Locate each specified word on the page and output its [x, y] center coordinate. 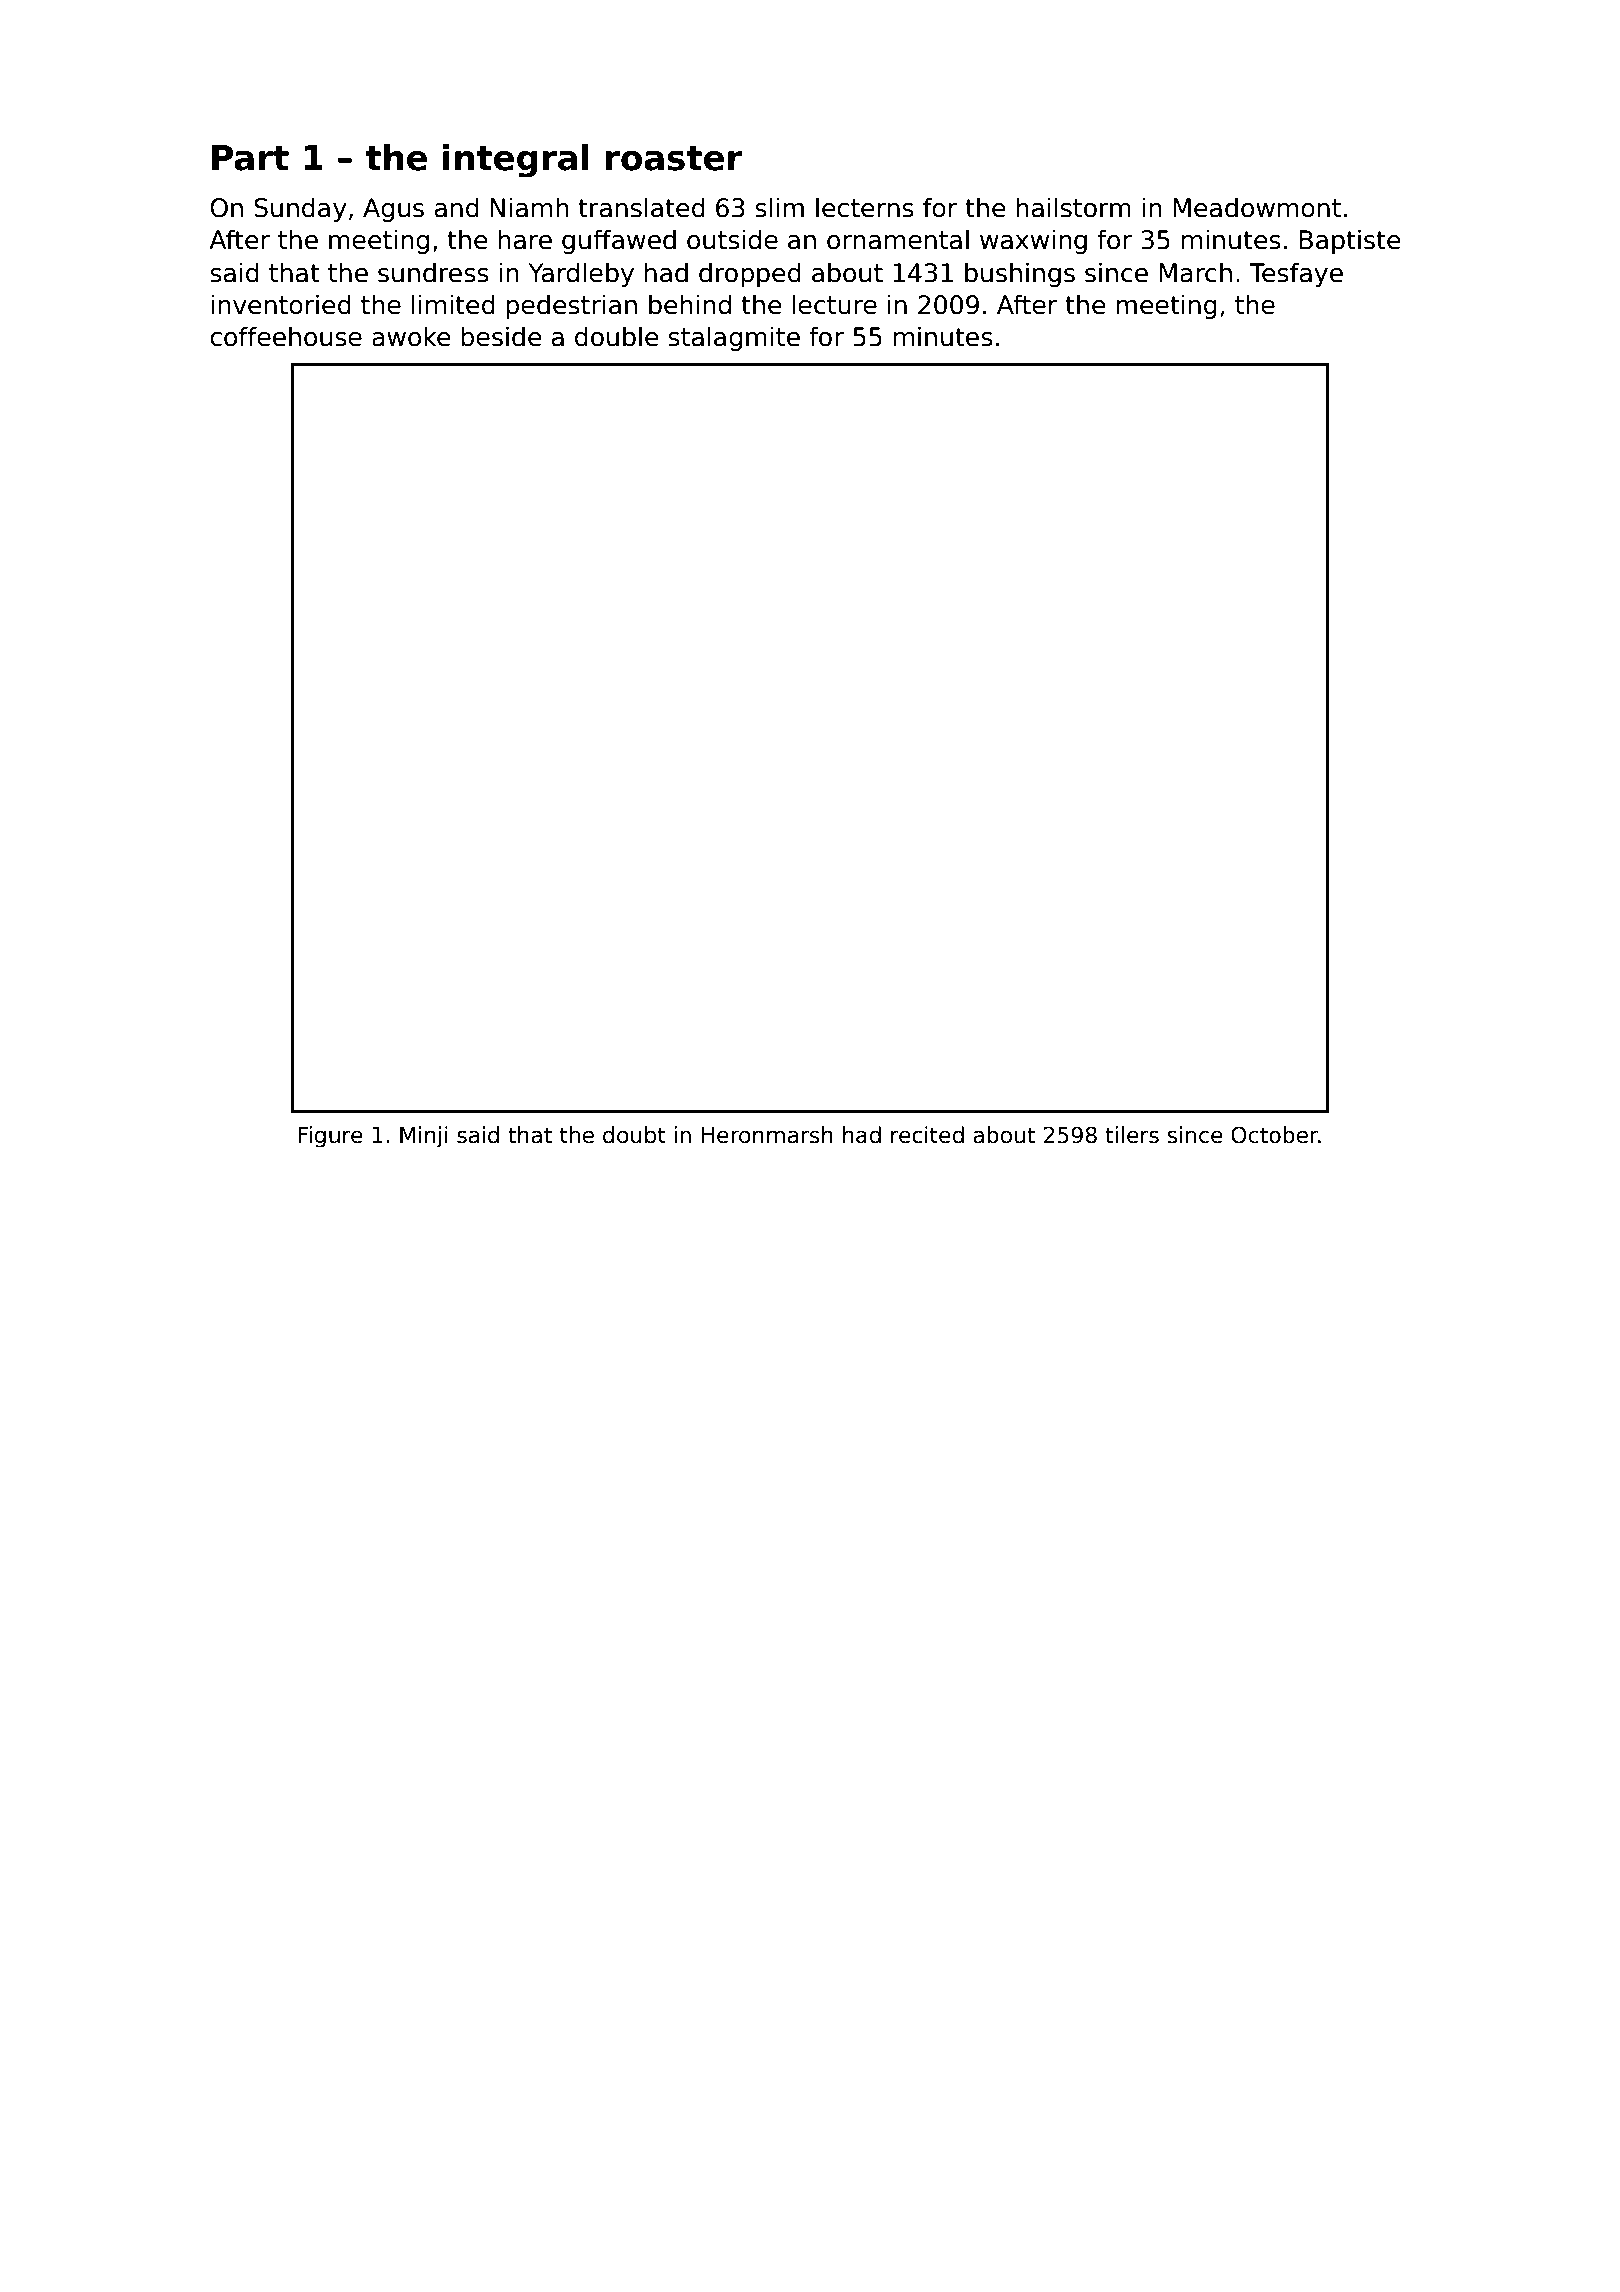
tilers [1132, 1135]
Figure [330, 1137]
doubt [634, 1135]
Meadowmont [1257, 207]
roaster [674, 158]
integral [516, 161]
